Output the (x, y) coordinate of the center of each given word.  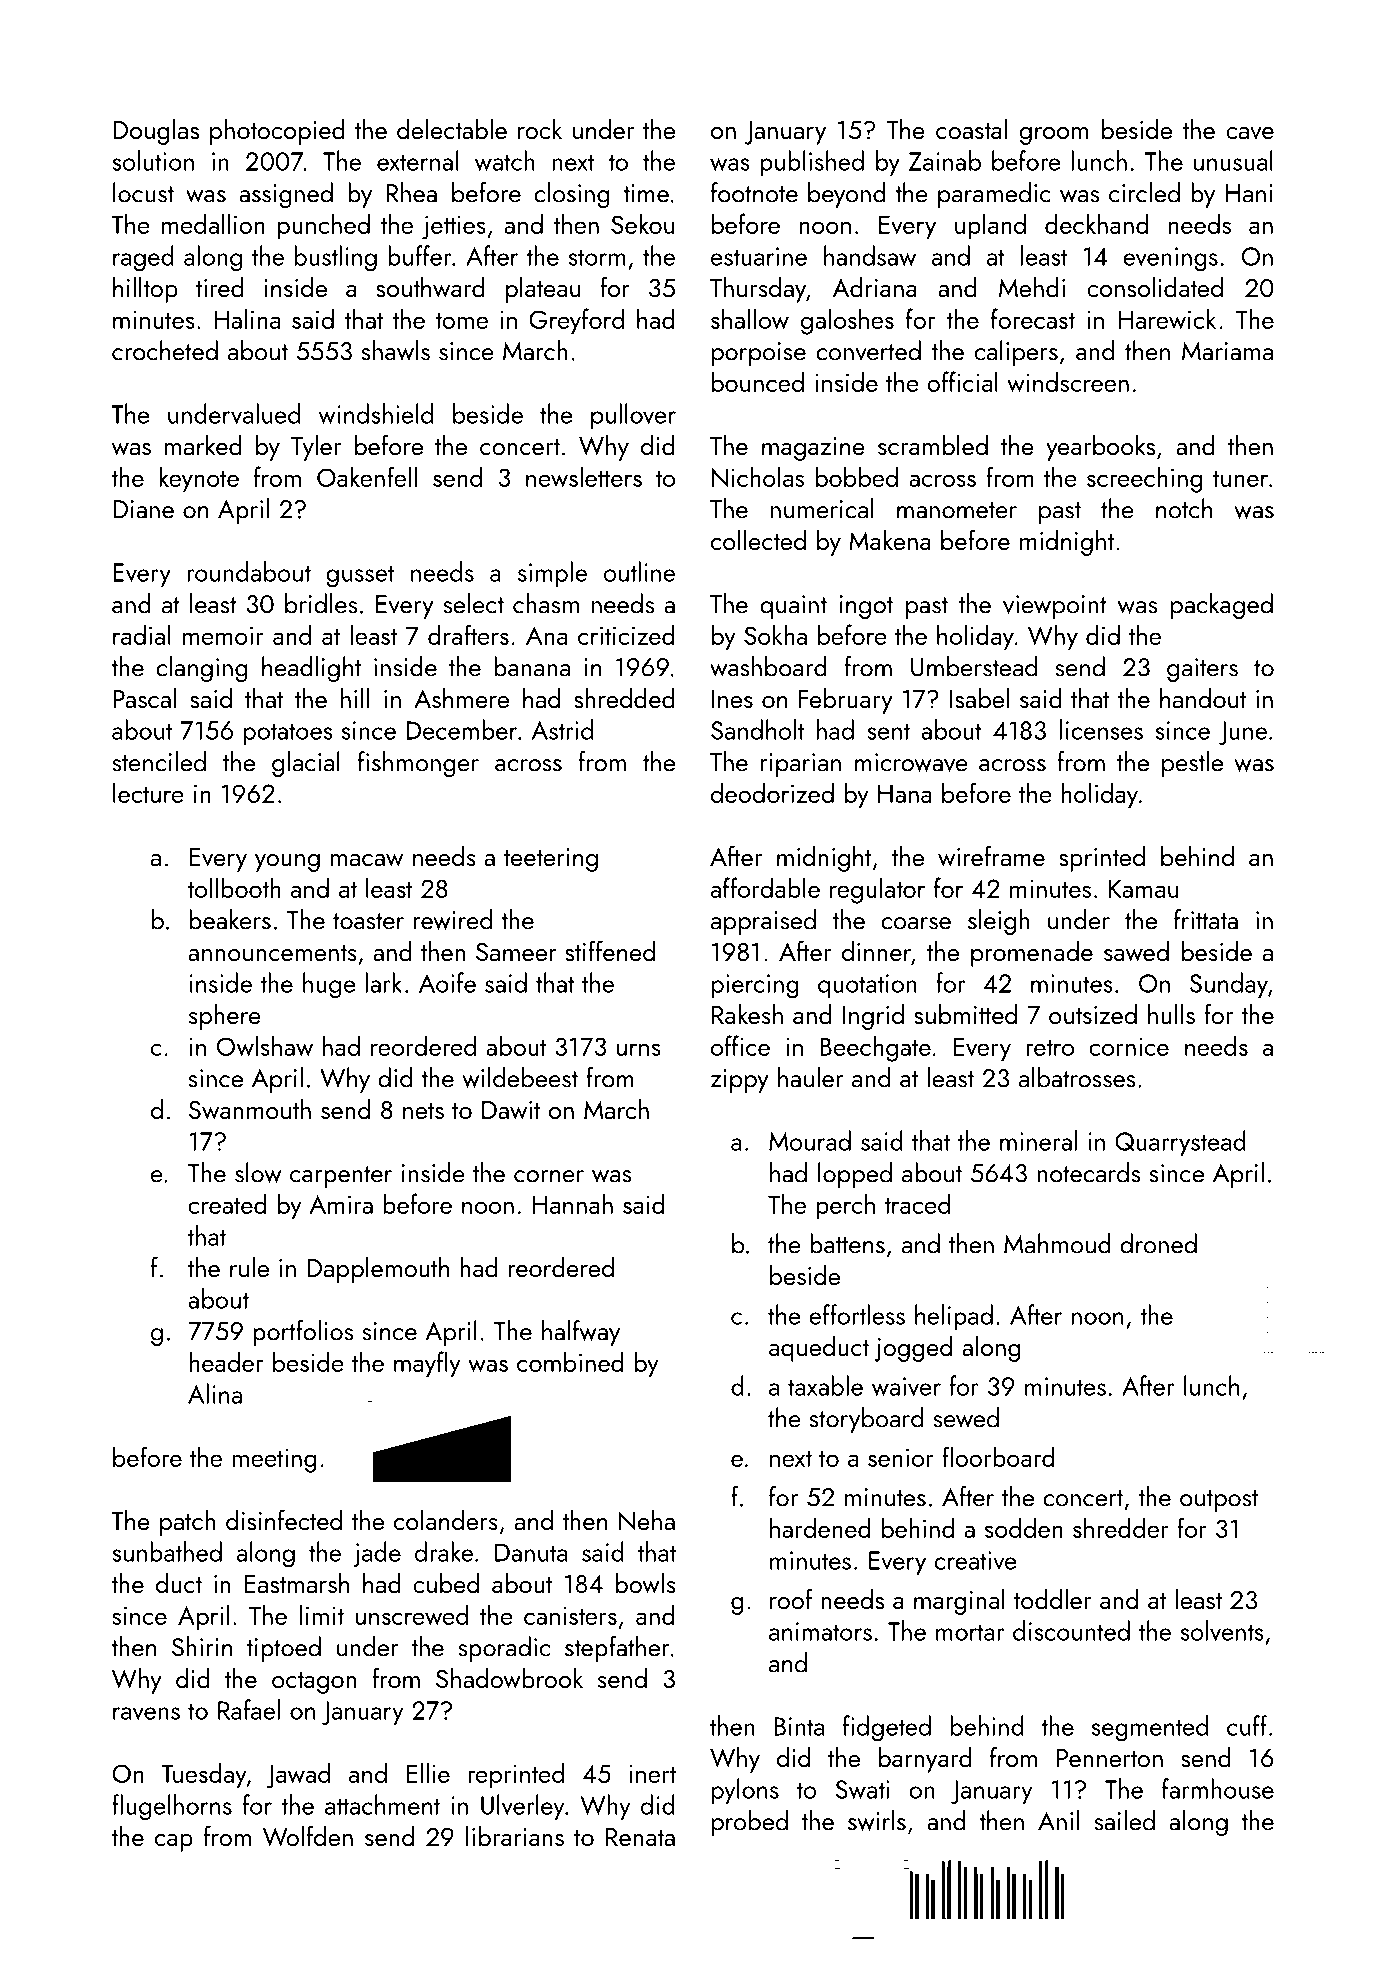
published (812, 163)
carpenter (341, 1177)
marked (203, 445)
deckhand (1097, 223)
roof (791, 1598)
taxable (825, 1385)
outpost (1219, 1501)
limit (322, 1614)
